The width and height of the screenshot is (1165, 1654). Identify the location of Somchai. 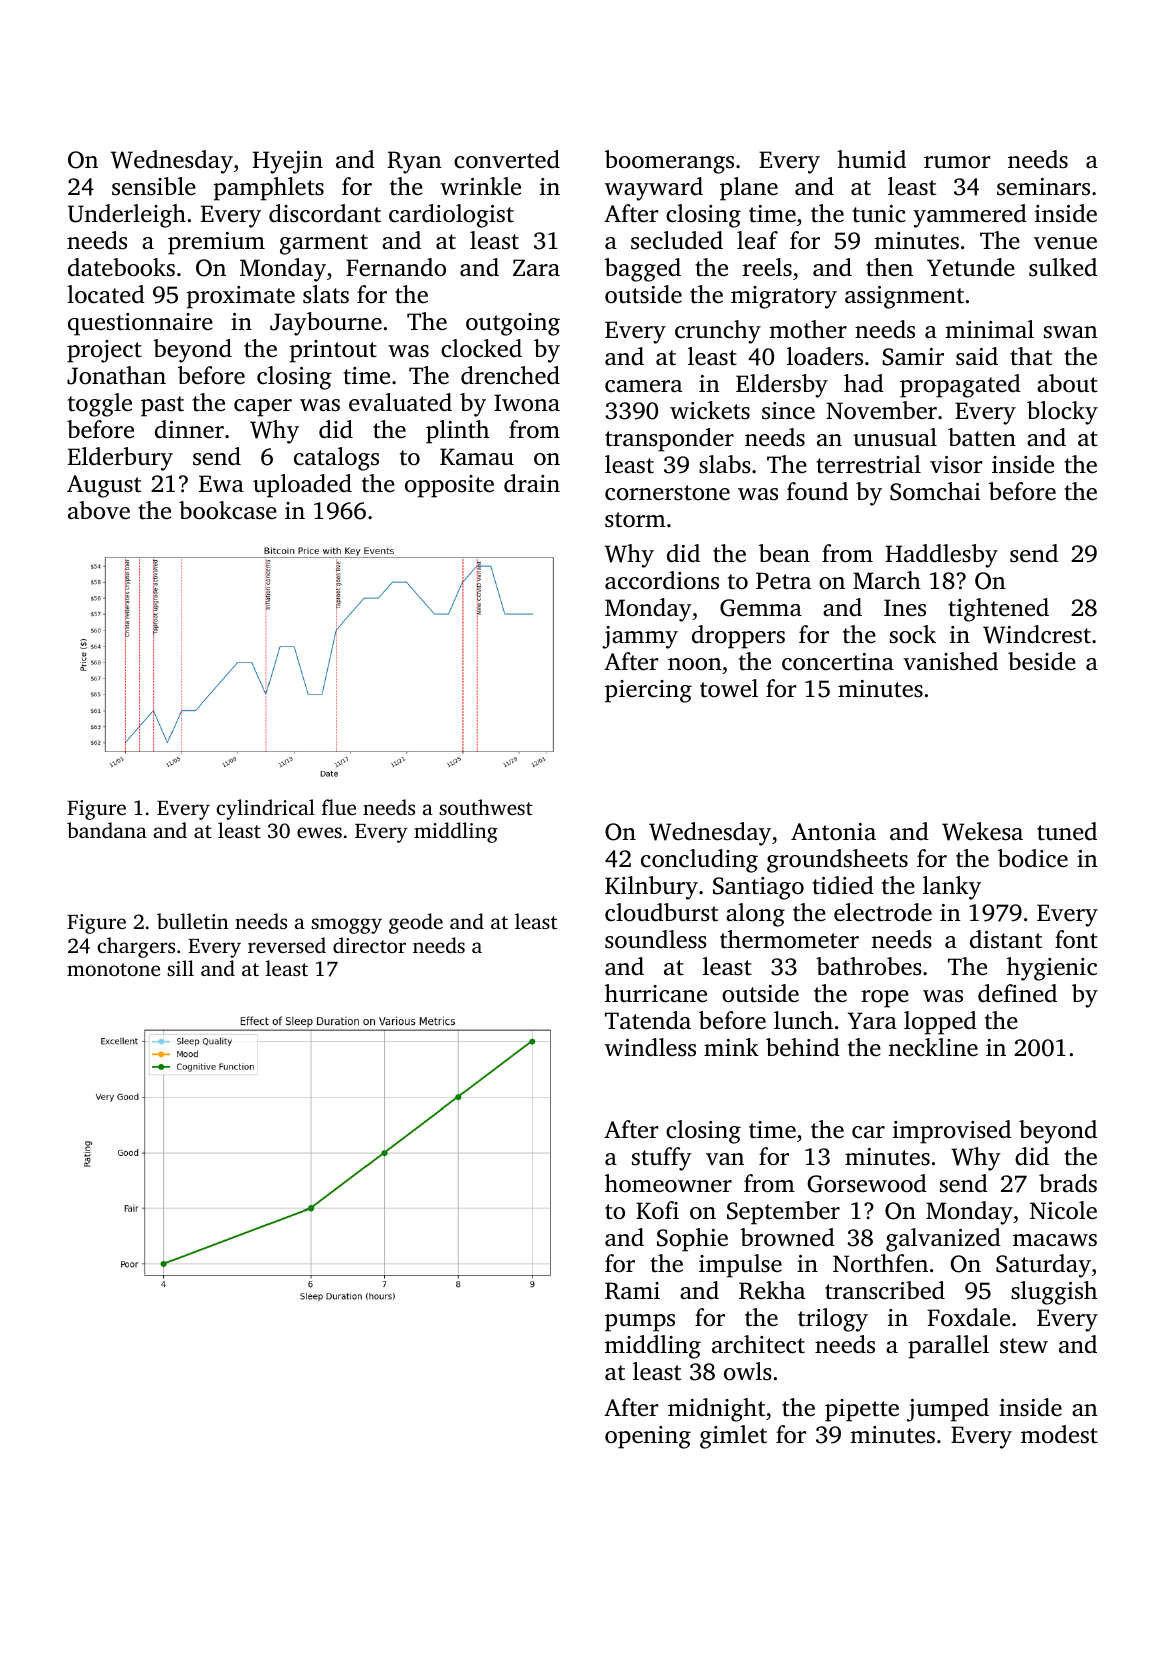
(935, 491).
